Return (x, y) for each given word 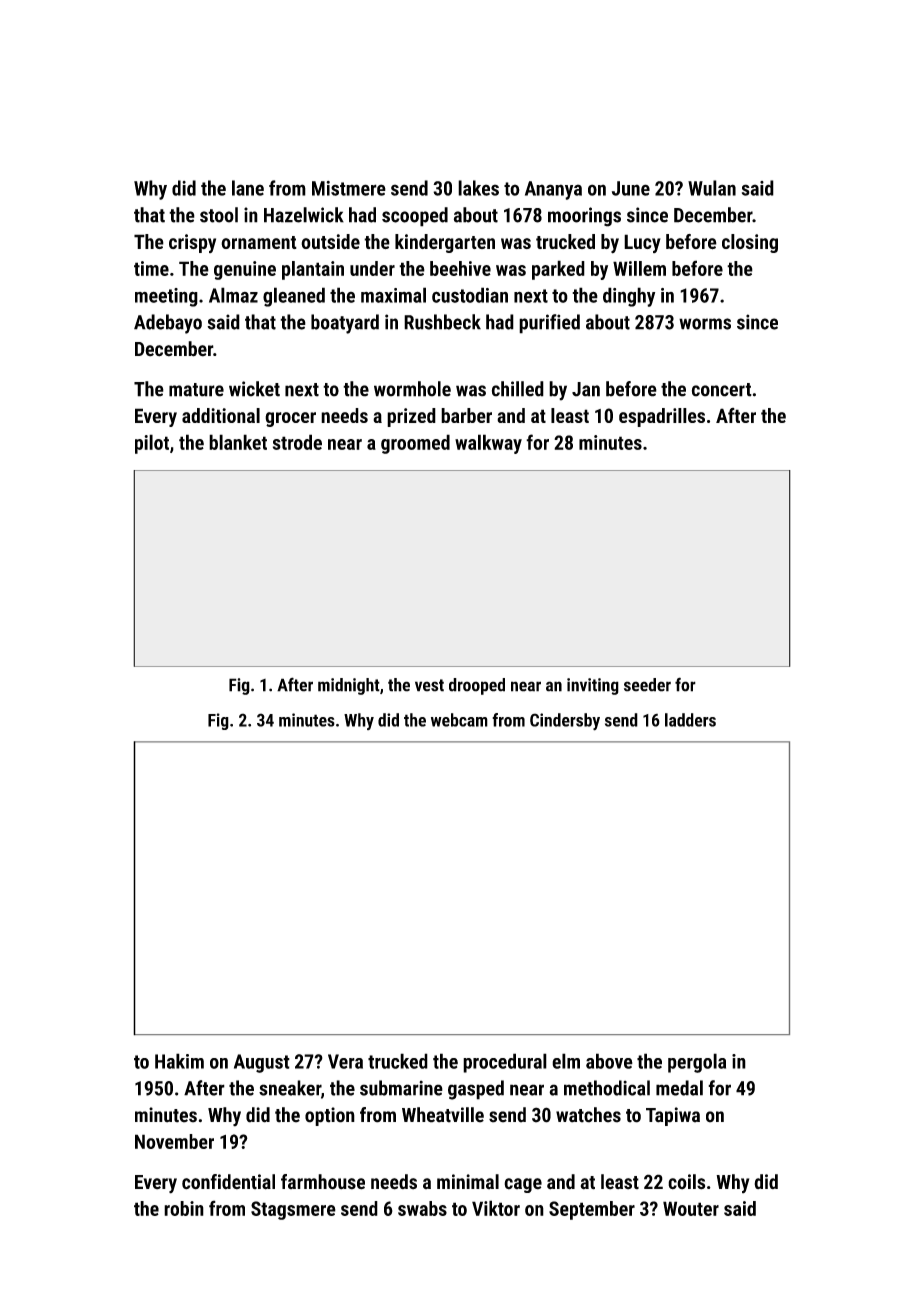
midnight (349, 686)
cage (523, 1185)
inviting (593, 686)
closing (750, 243)
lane (248, 188)
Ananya (553, 190)
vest (429, 685)
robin (184, 1208)
